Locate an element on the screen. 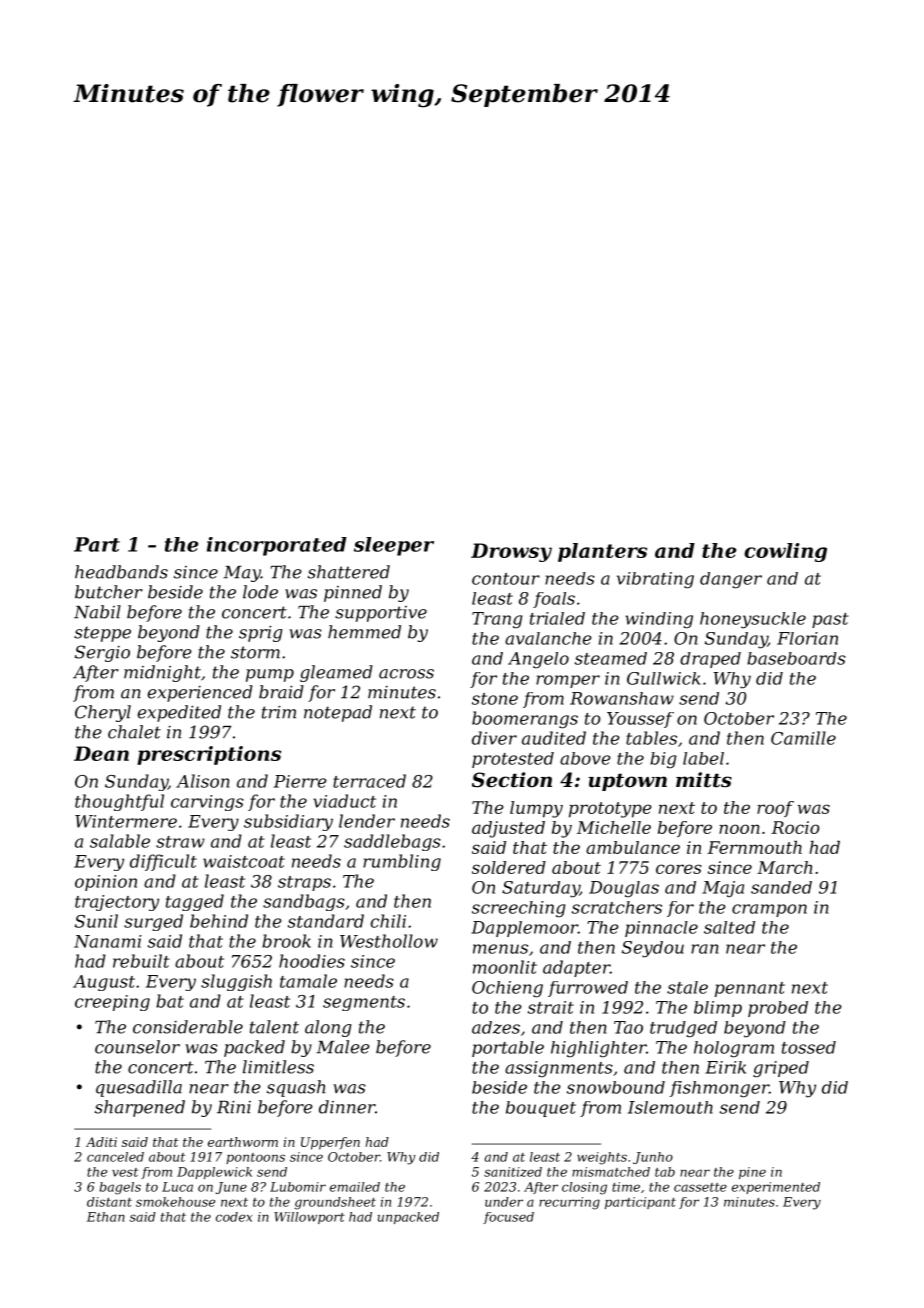 The width and height of the screenshot is (924, 1308). limitless is located at coordinates (278, 1067).
